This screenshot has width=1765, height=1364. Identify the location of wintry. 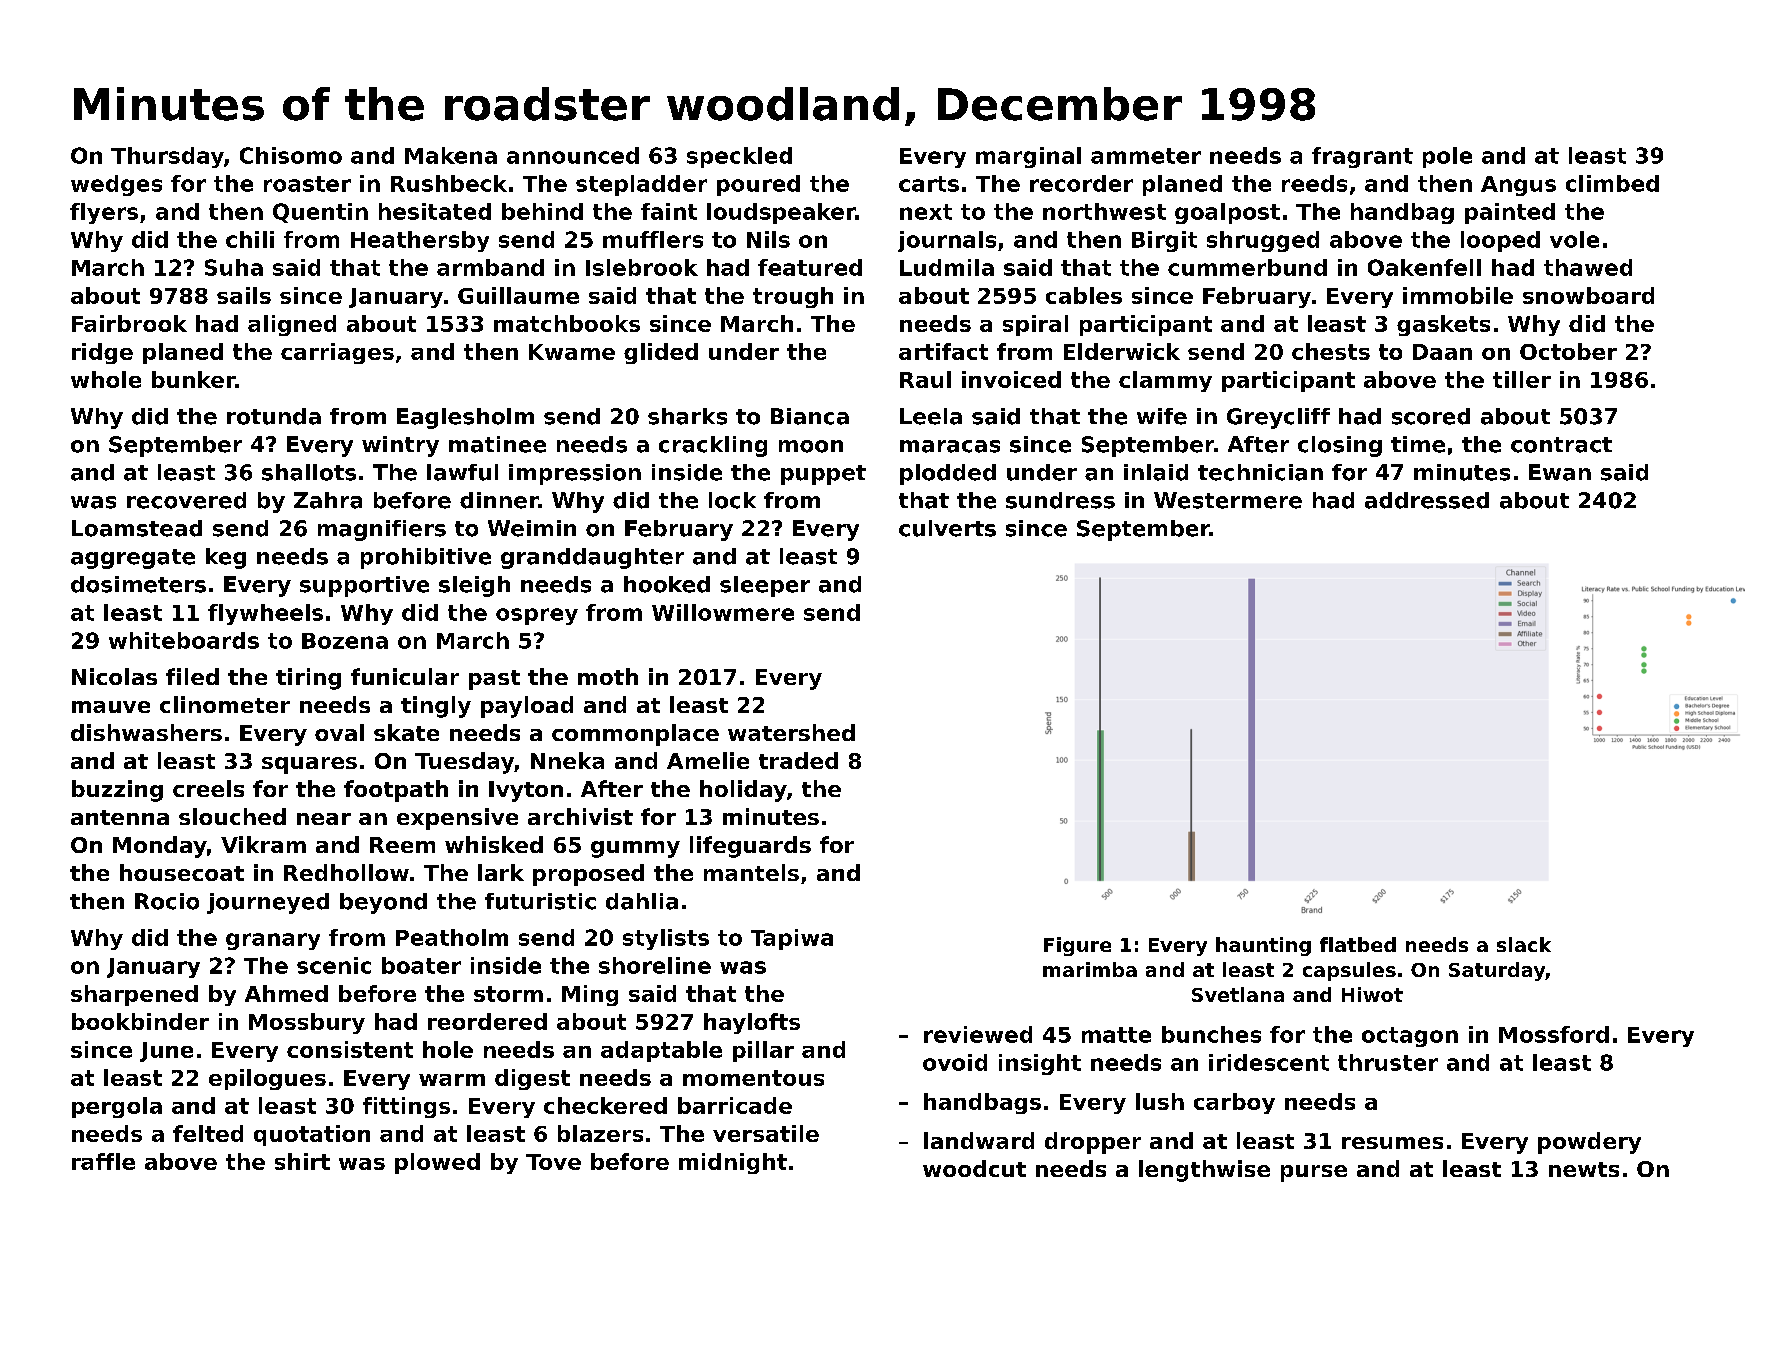
(400, 446).
